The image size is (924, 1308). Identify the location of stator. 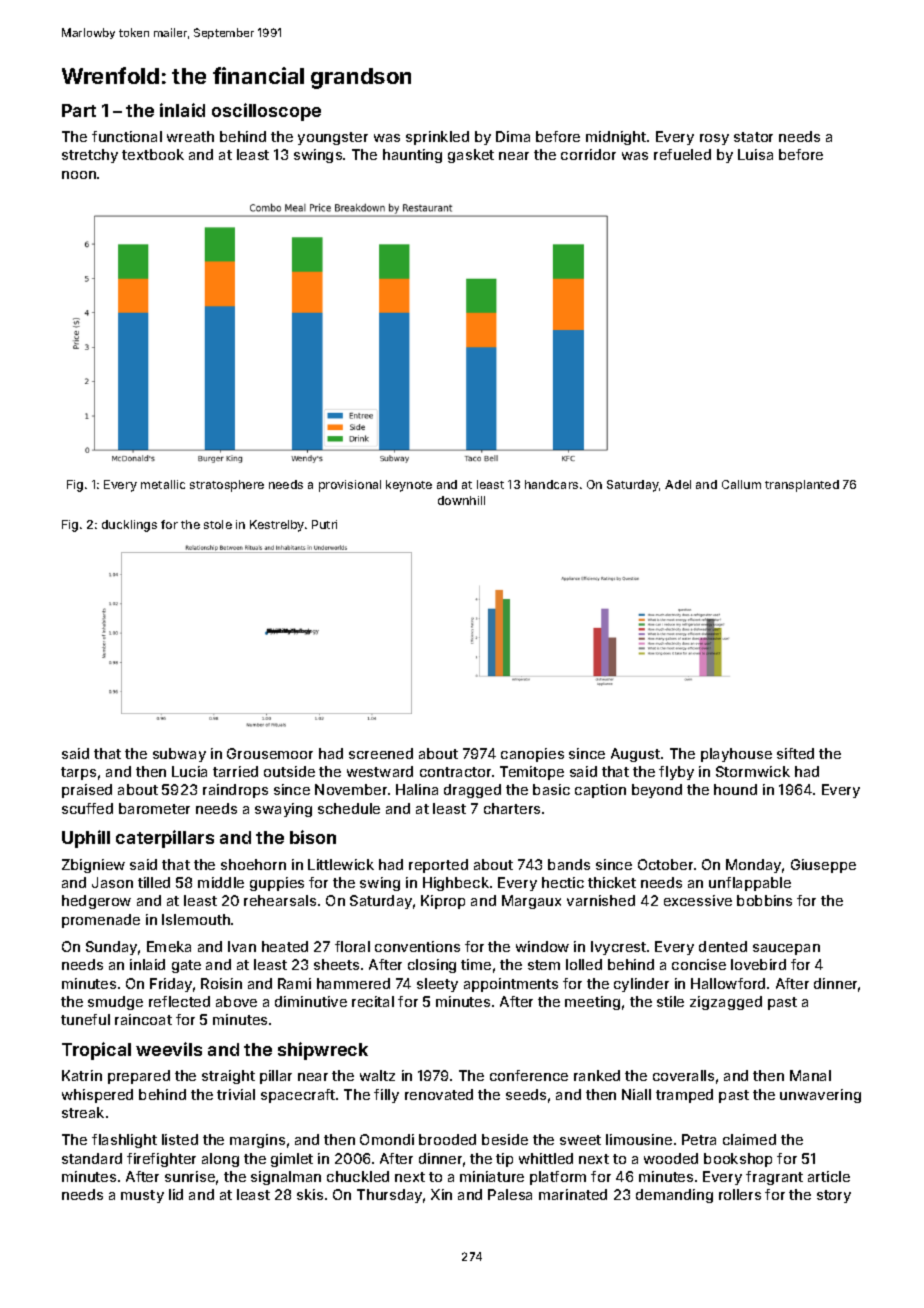
(753, 137).
